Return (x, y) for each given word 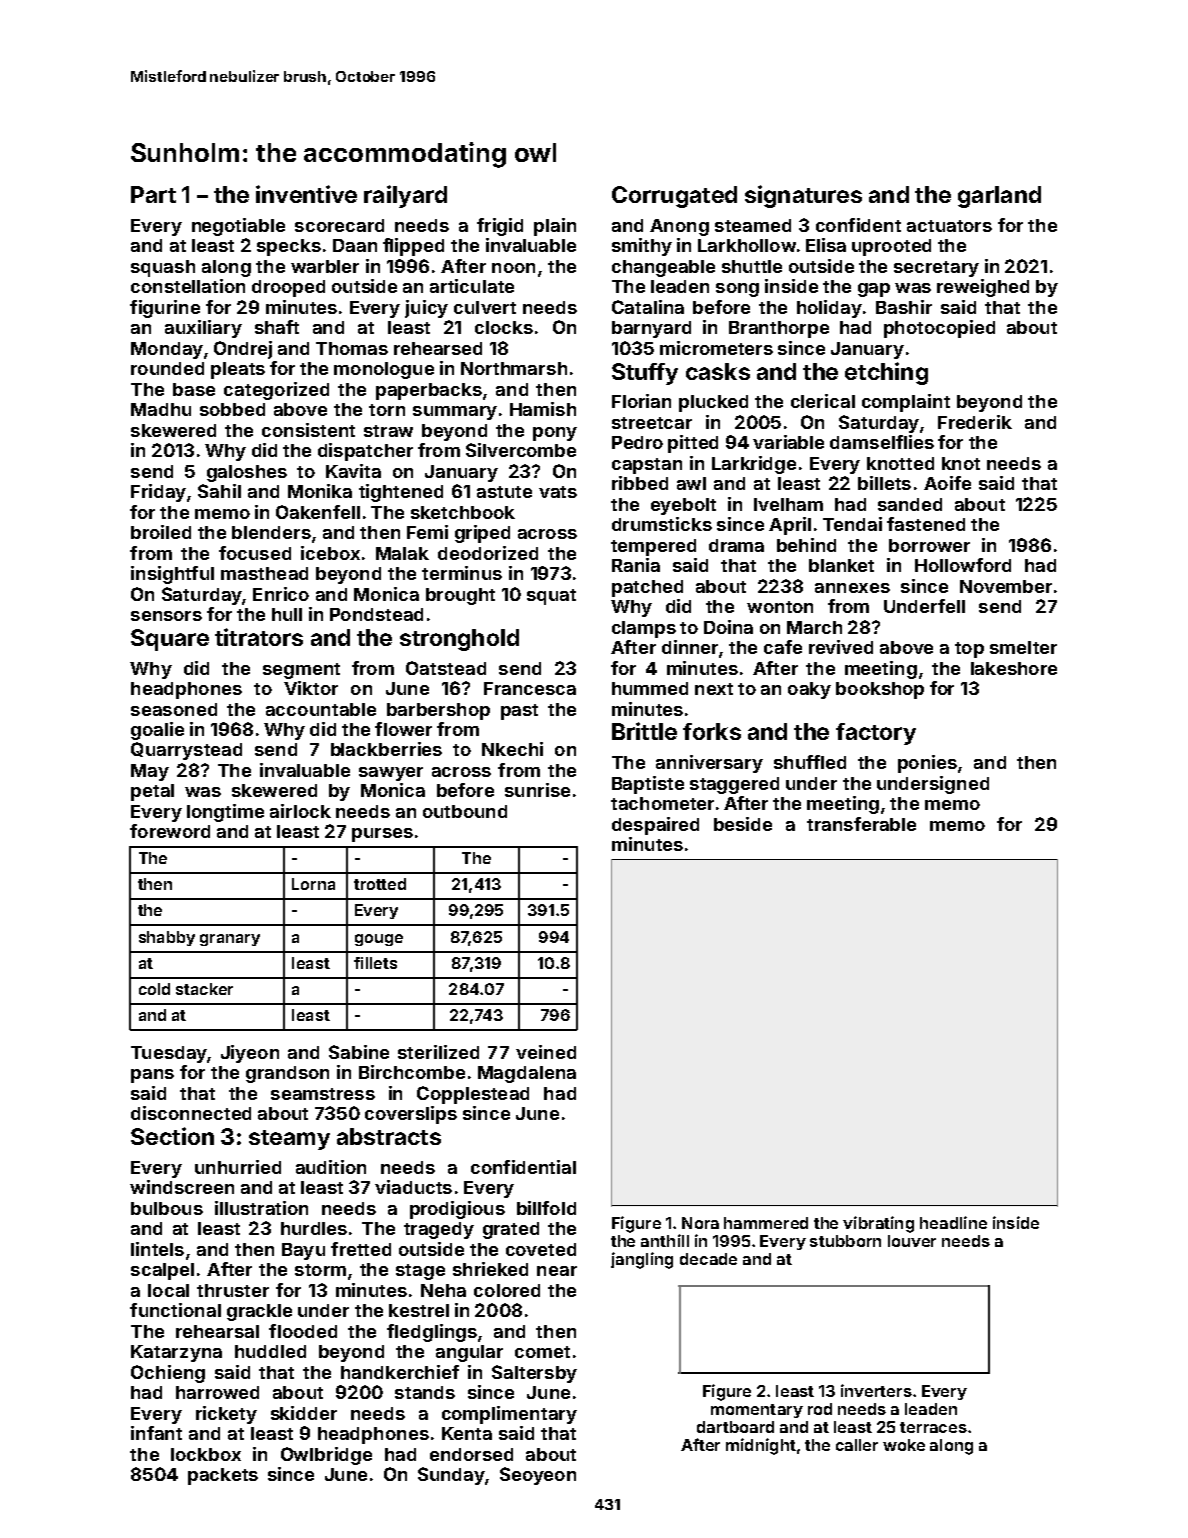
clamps (644, 629)
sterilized (438, 1052)
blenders (271, 532)
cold (154, 989)
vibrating (878, 1224)
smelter (1023, 647)
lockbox (206, 1454)
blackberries (386, 749)
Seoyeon (538, 1476)
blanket (841, 565)
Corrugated (674, 197)
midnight (761, 1446)
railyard (405, 196)
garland (999, 197)
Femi (427, 532)
